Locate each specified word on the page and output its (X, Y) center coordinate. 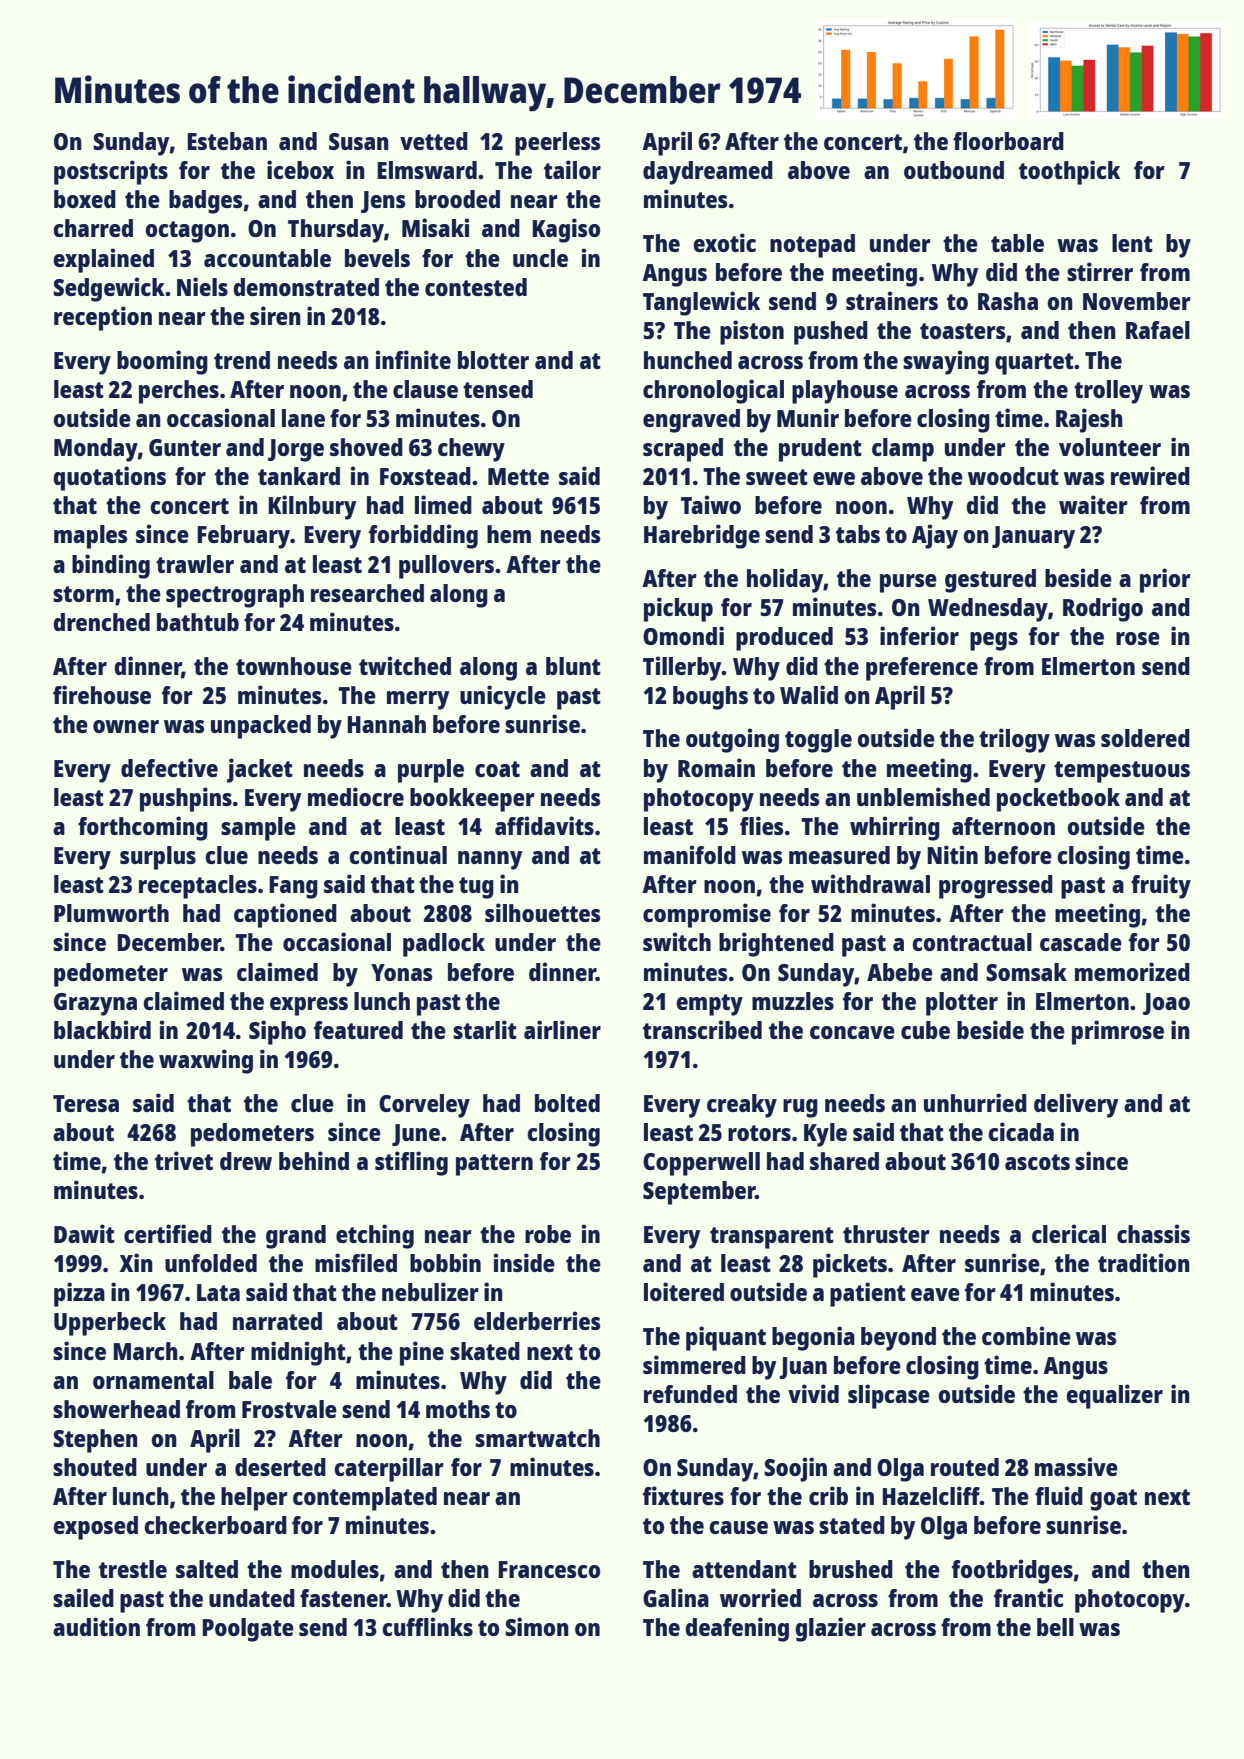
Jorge (296, 450)
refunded (690, 1394)
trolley (1108, 392)
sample (258, 829)
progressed (996, 887)
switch (677, 941)
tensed (498, 389)
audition (96, 1626)
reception (103, 318)
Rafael (1158, 330)
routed (965, 1467)
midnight (298, 1353)
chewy (471, 450)
